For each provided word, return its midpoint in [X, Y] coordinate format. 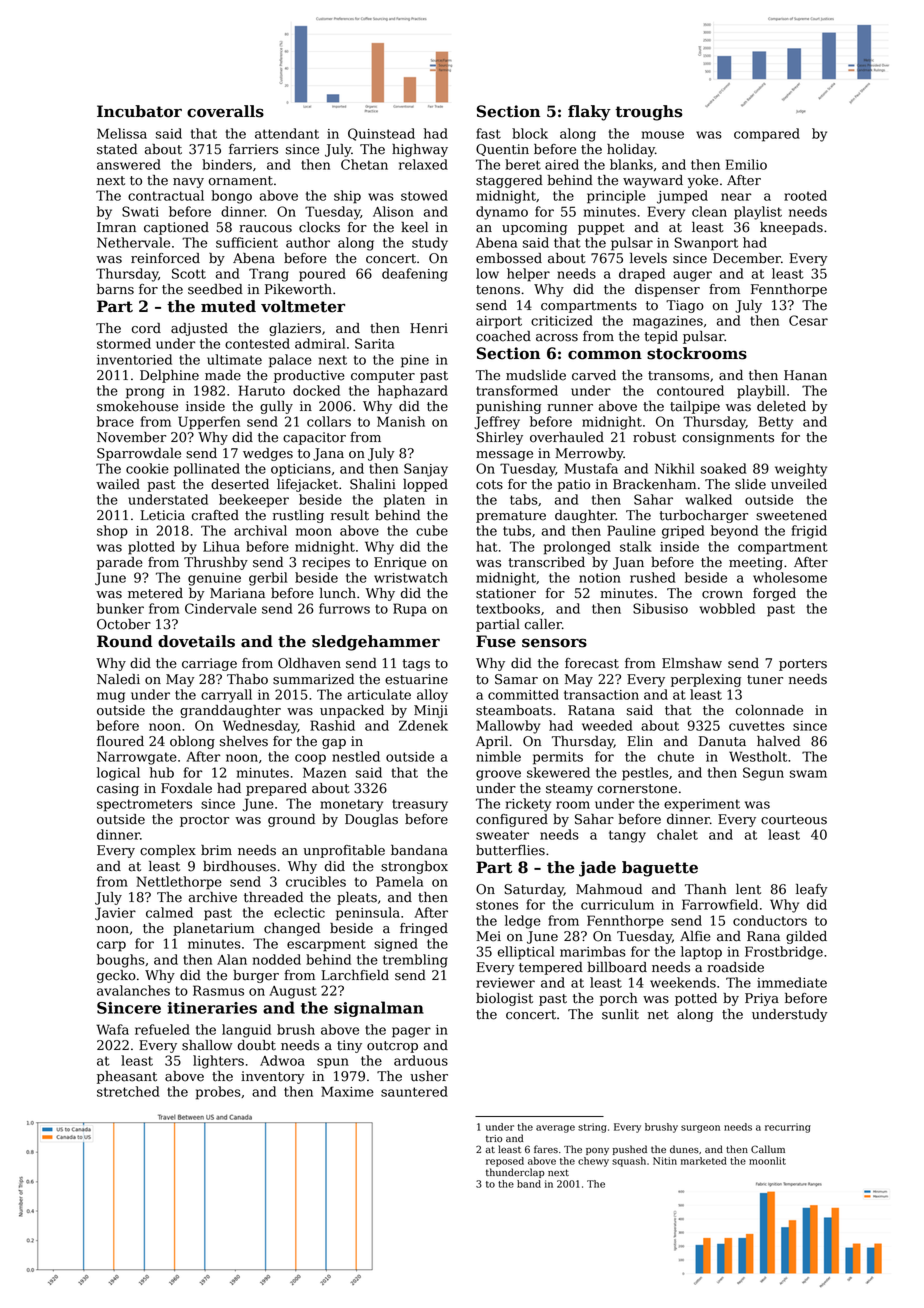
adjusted [199, 329]
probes [218, 1093]
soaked [724, 468]
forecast [592, 663]
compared [767, 135]
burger [256, 976]
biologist [504, 999]
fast [488, 133]
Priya [762, 999]
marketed [704, 1161]
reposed [505, 1162]
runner [570, 408]
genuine [214, 579]
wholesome [790, 577]
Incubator [139, 111]
